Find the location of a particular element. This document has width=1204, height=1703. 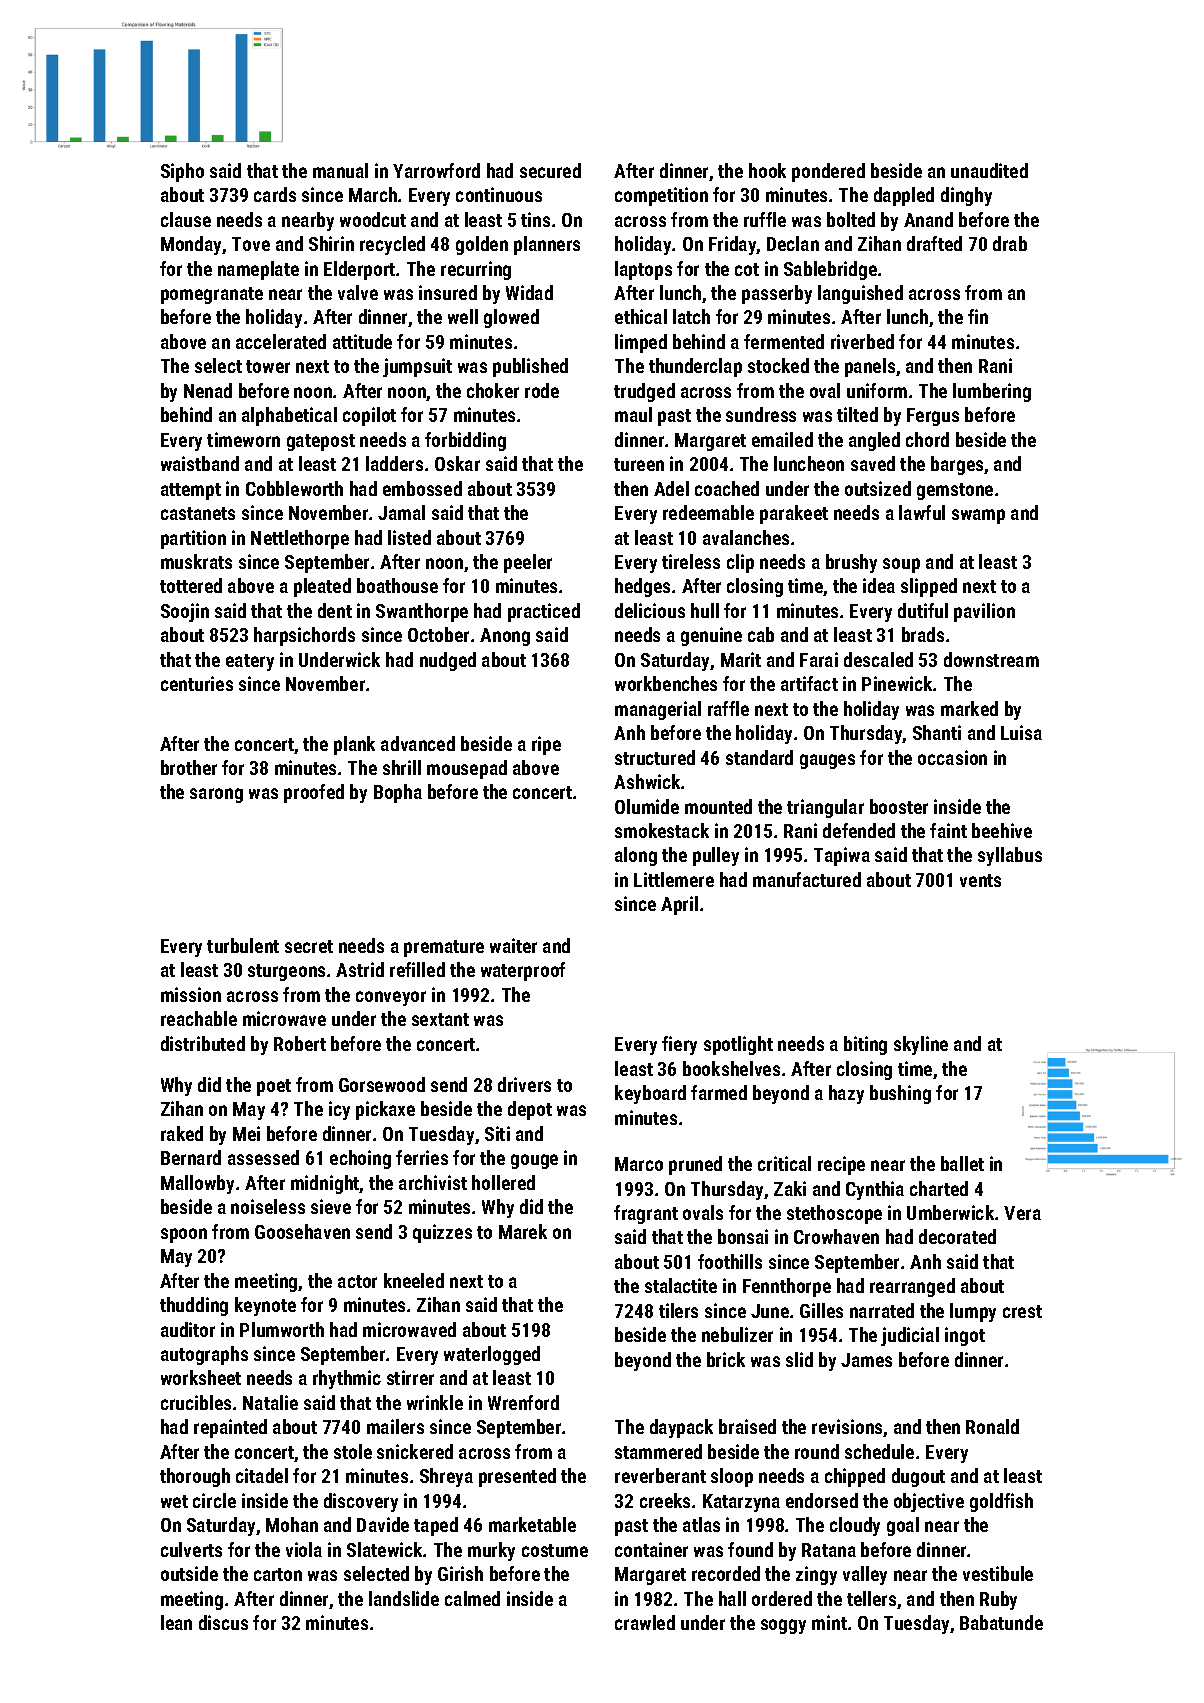

gauges is located at coordinates (827, 761).
